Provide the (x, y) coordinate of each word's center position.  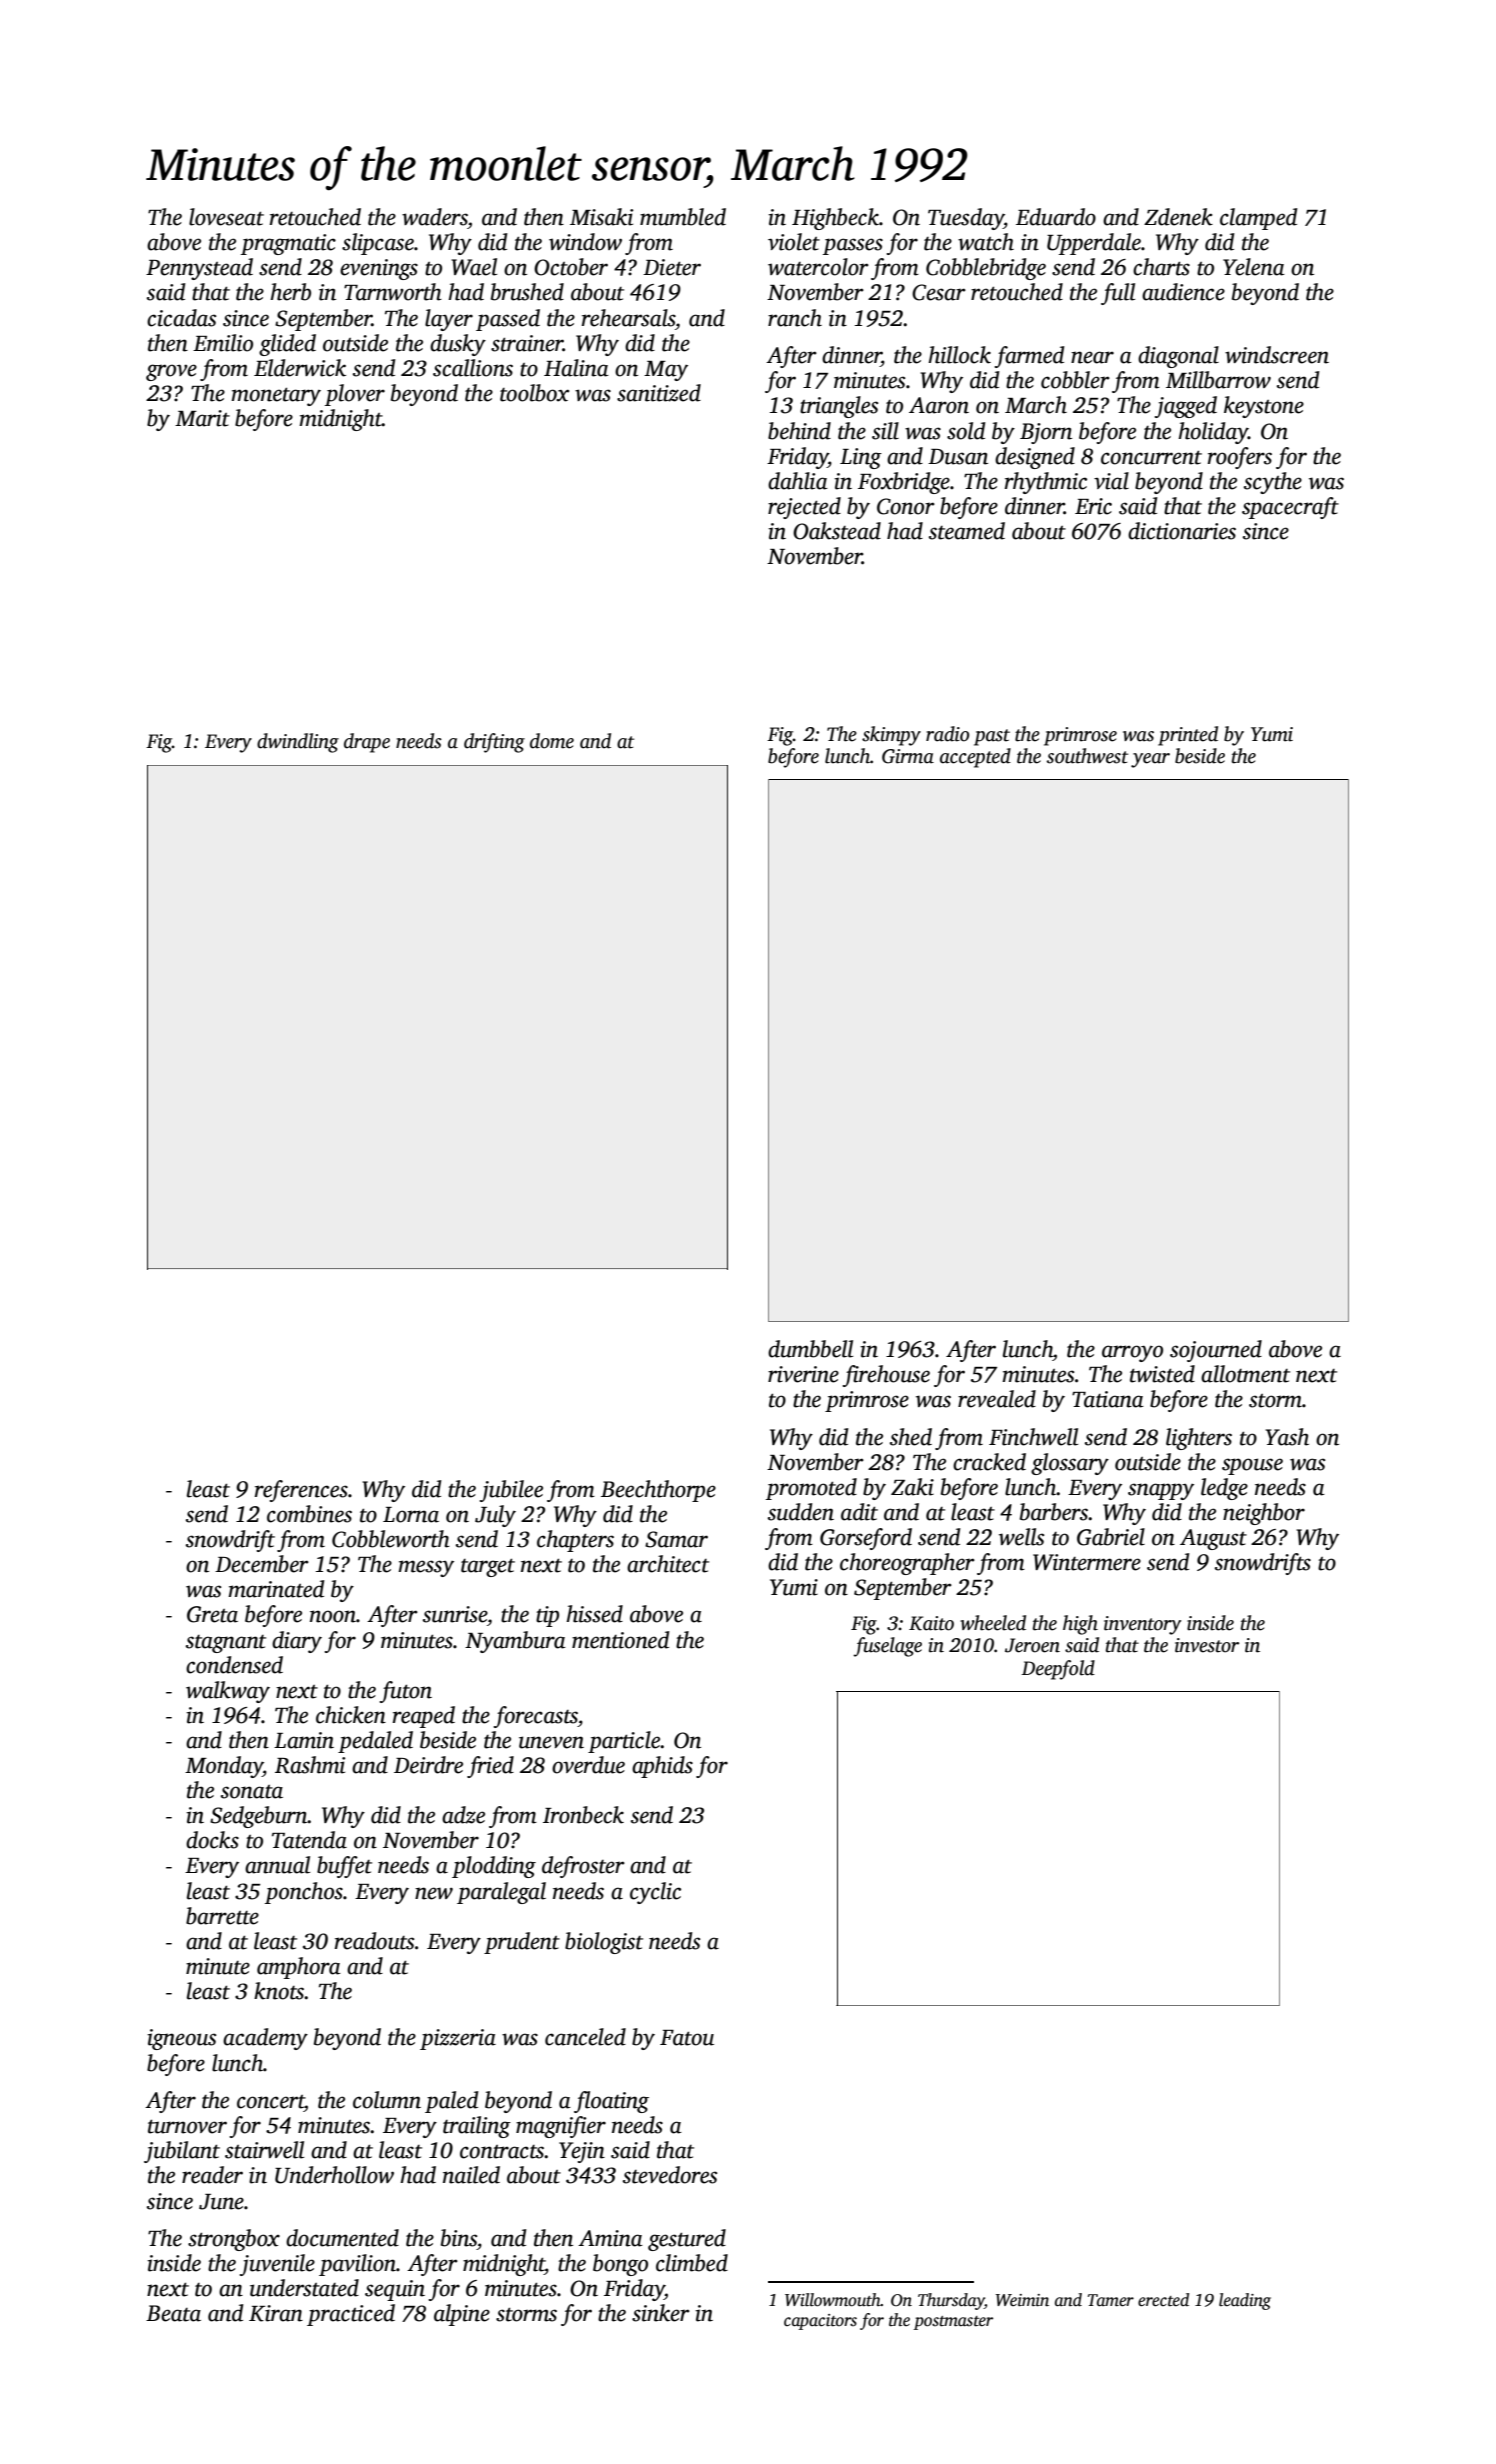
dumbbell (810, 1349)
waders (435, 217)
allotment (1245, 1374)
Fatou (687, 2038)
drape (367, 743)
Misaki (601, 217)
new (434, 1893)
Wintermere (1087, 1562)
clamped (1258, 219)
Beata (173, 2313)
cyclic (655, 1893)
